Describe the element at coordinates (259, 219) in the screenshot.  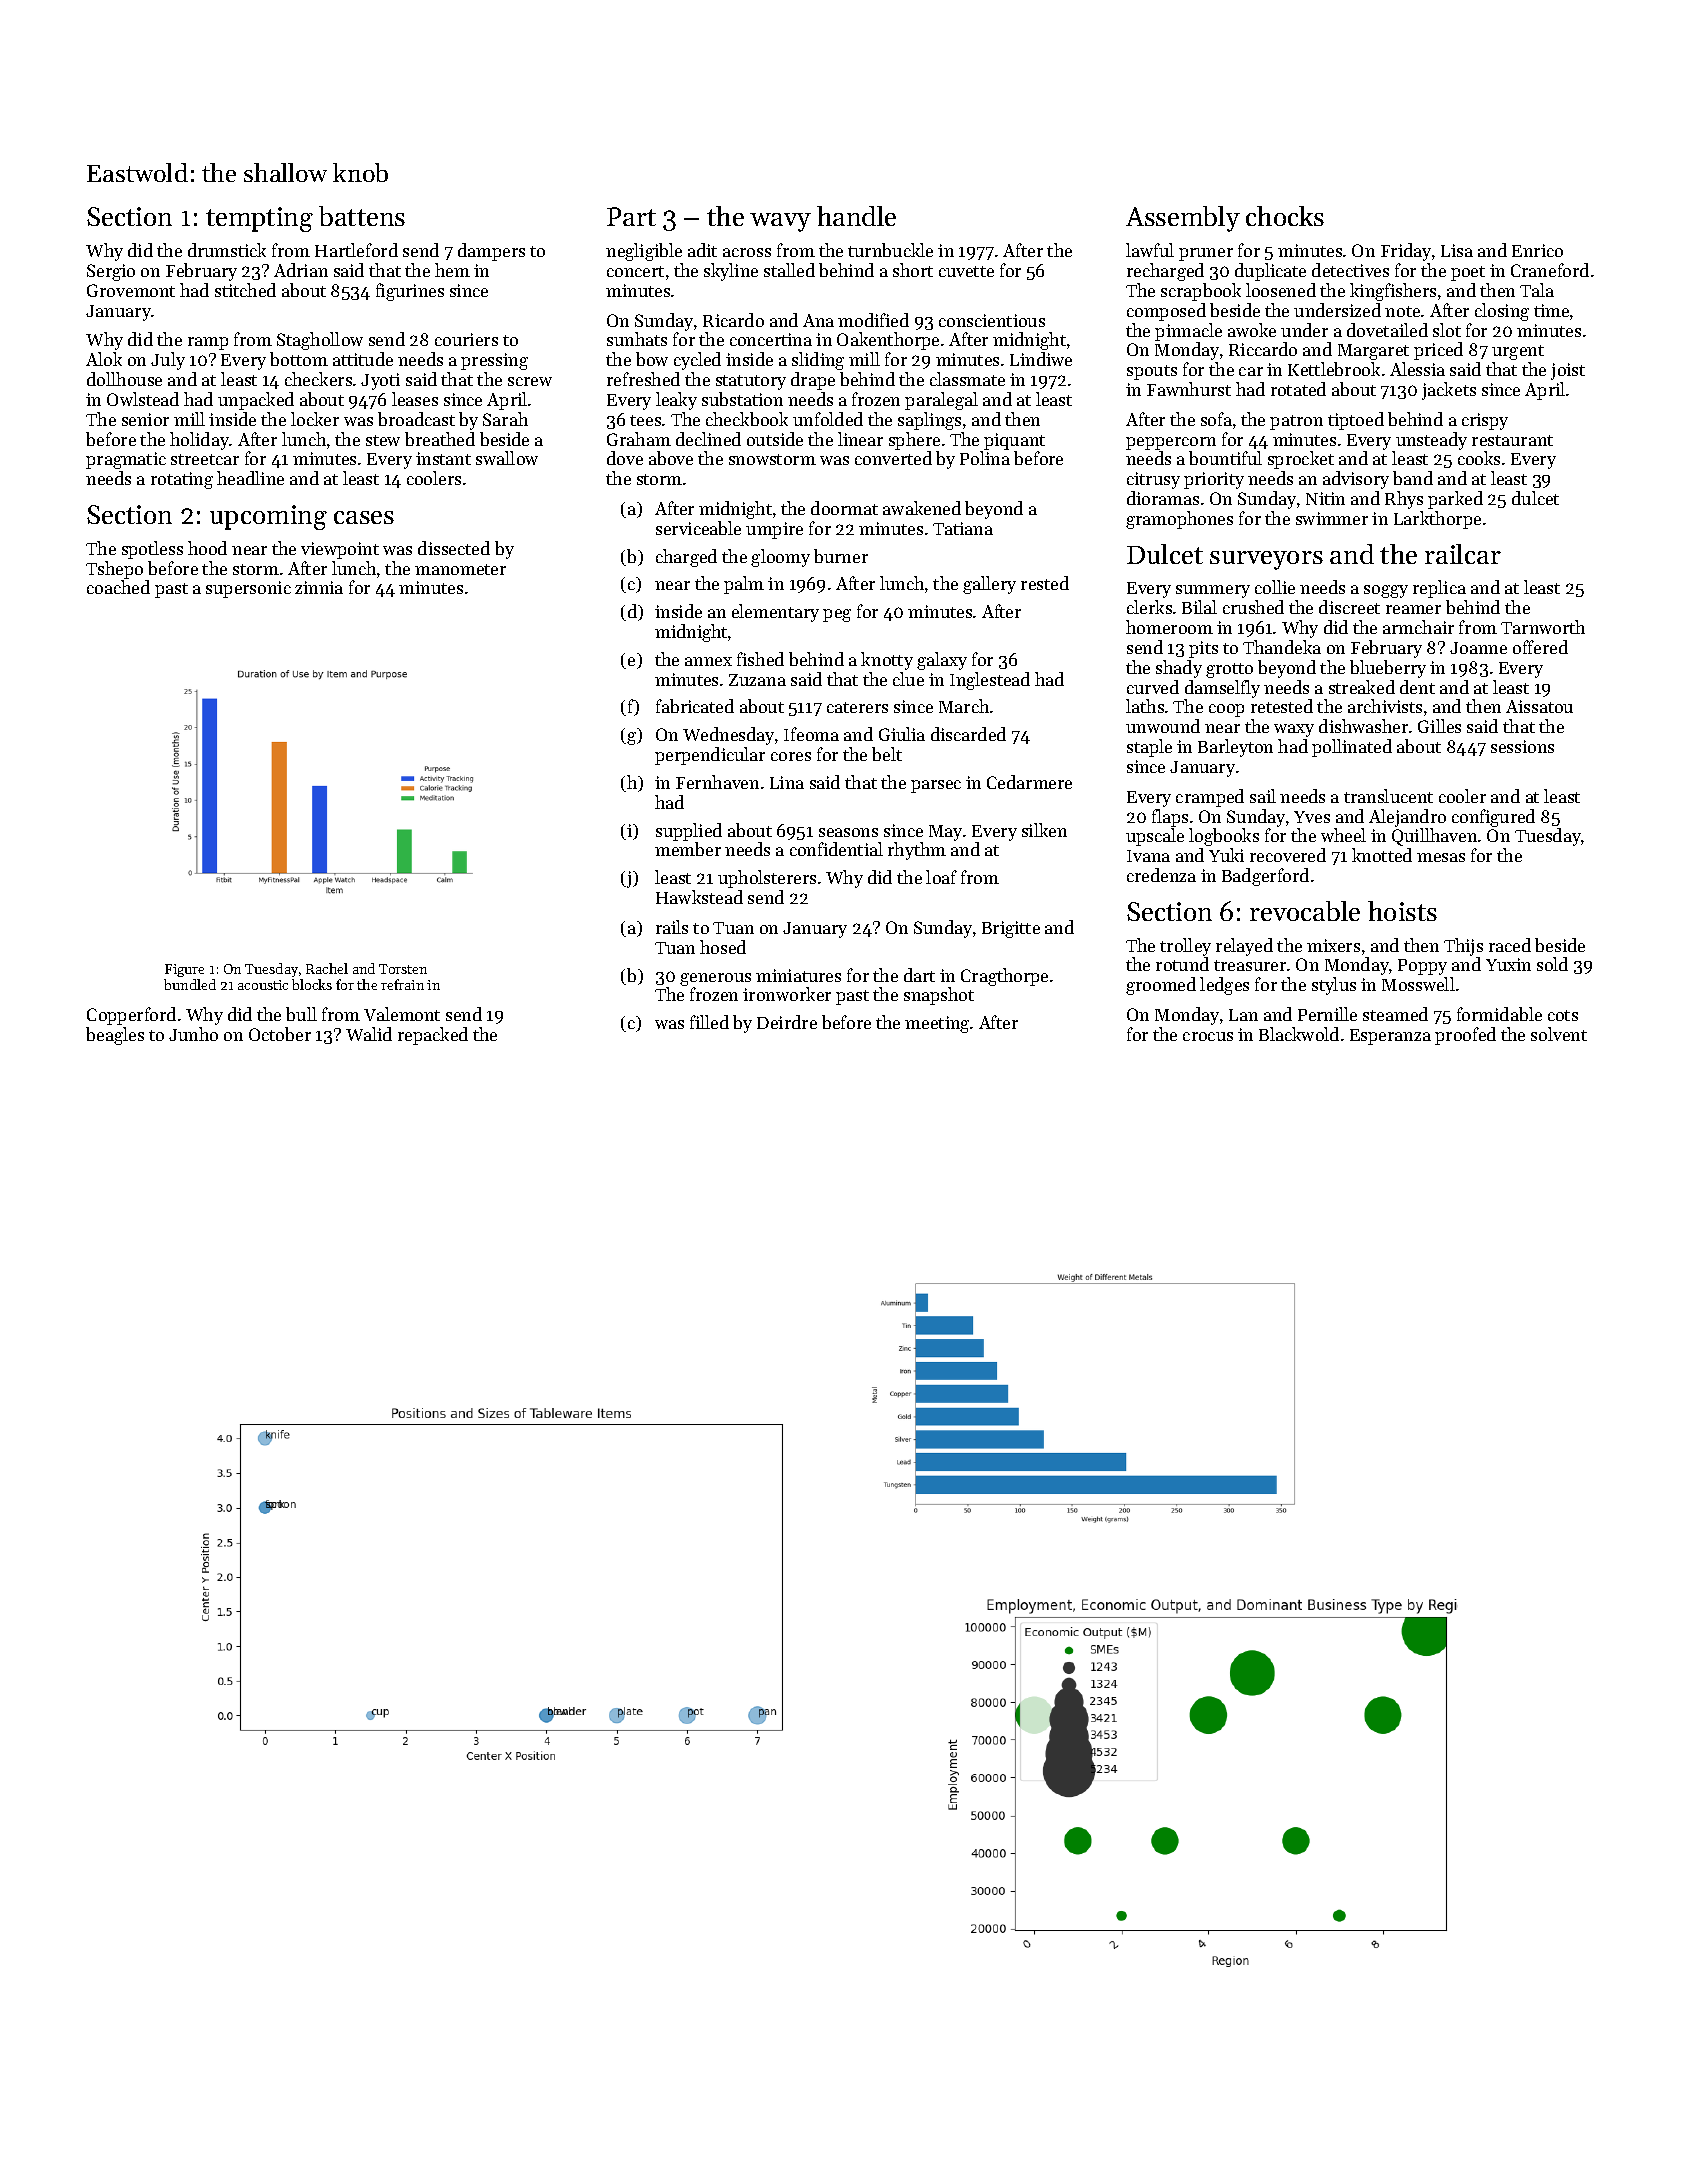
I see `tempting` at that location.
